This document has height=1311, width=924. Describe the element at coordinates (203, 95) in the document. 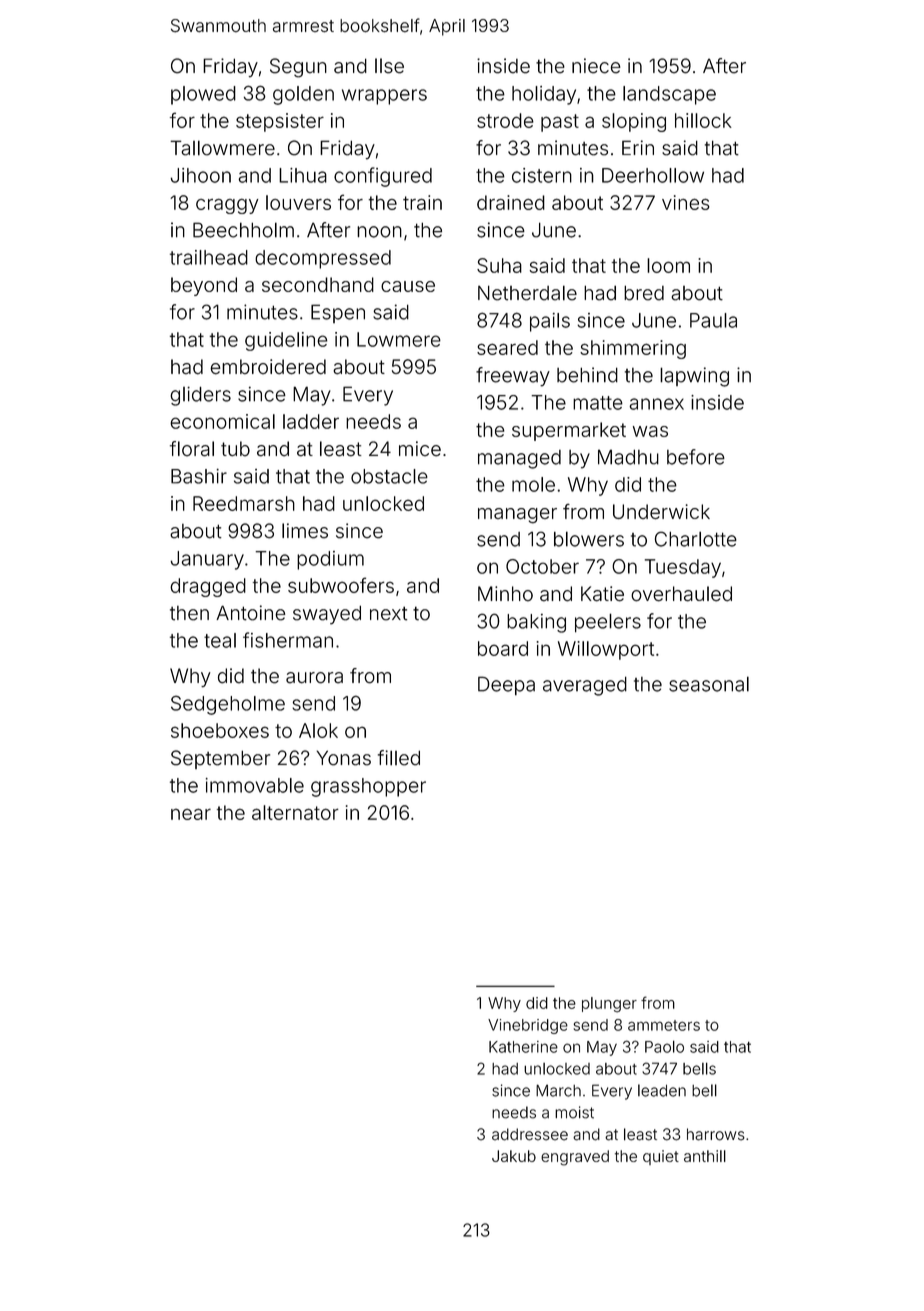

I see `plowed` at that location.
